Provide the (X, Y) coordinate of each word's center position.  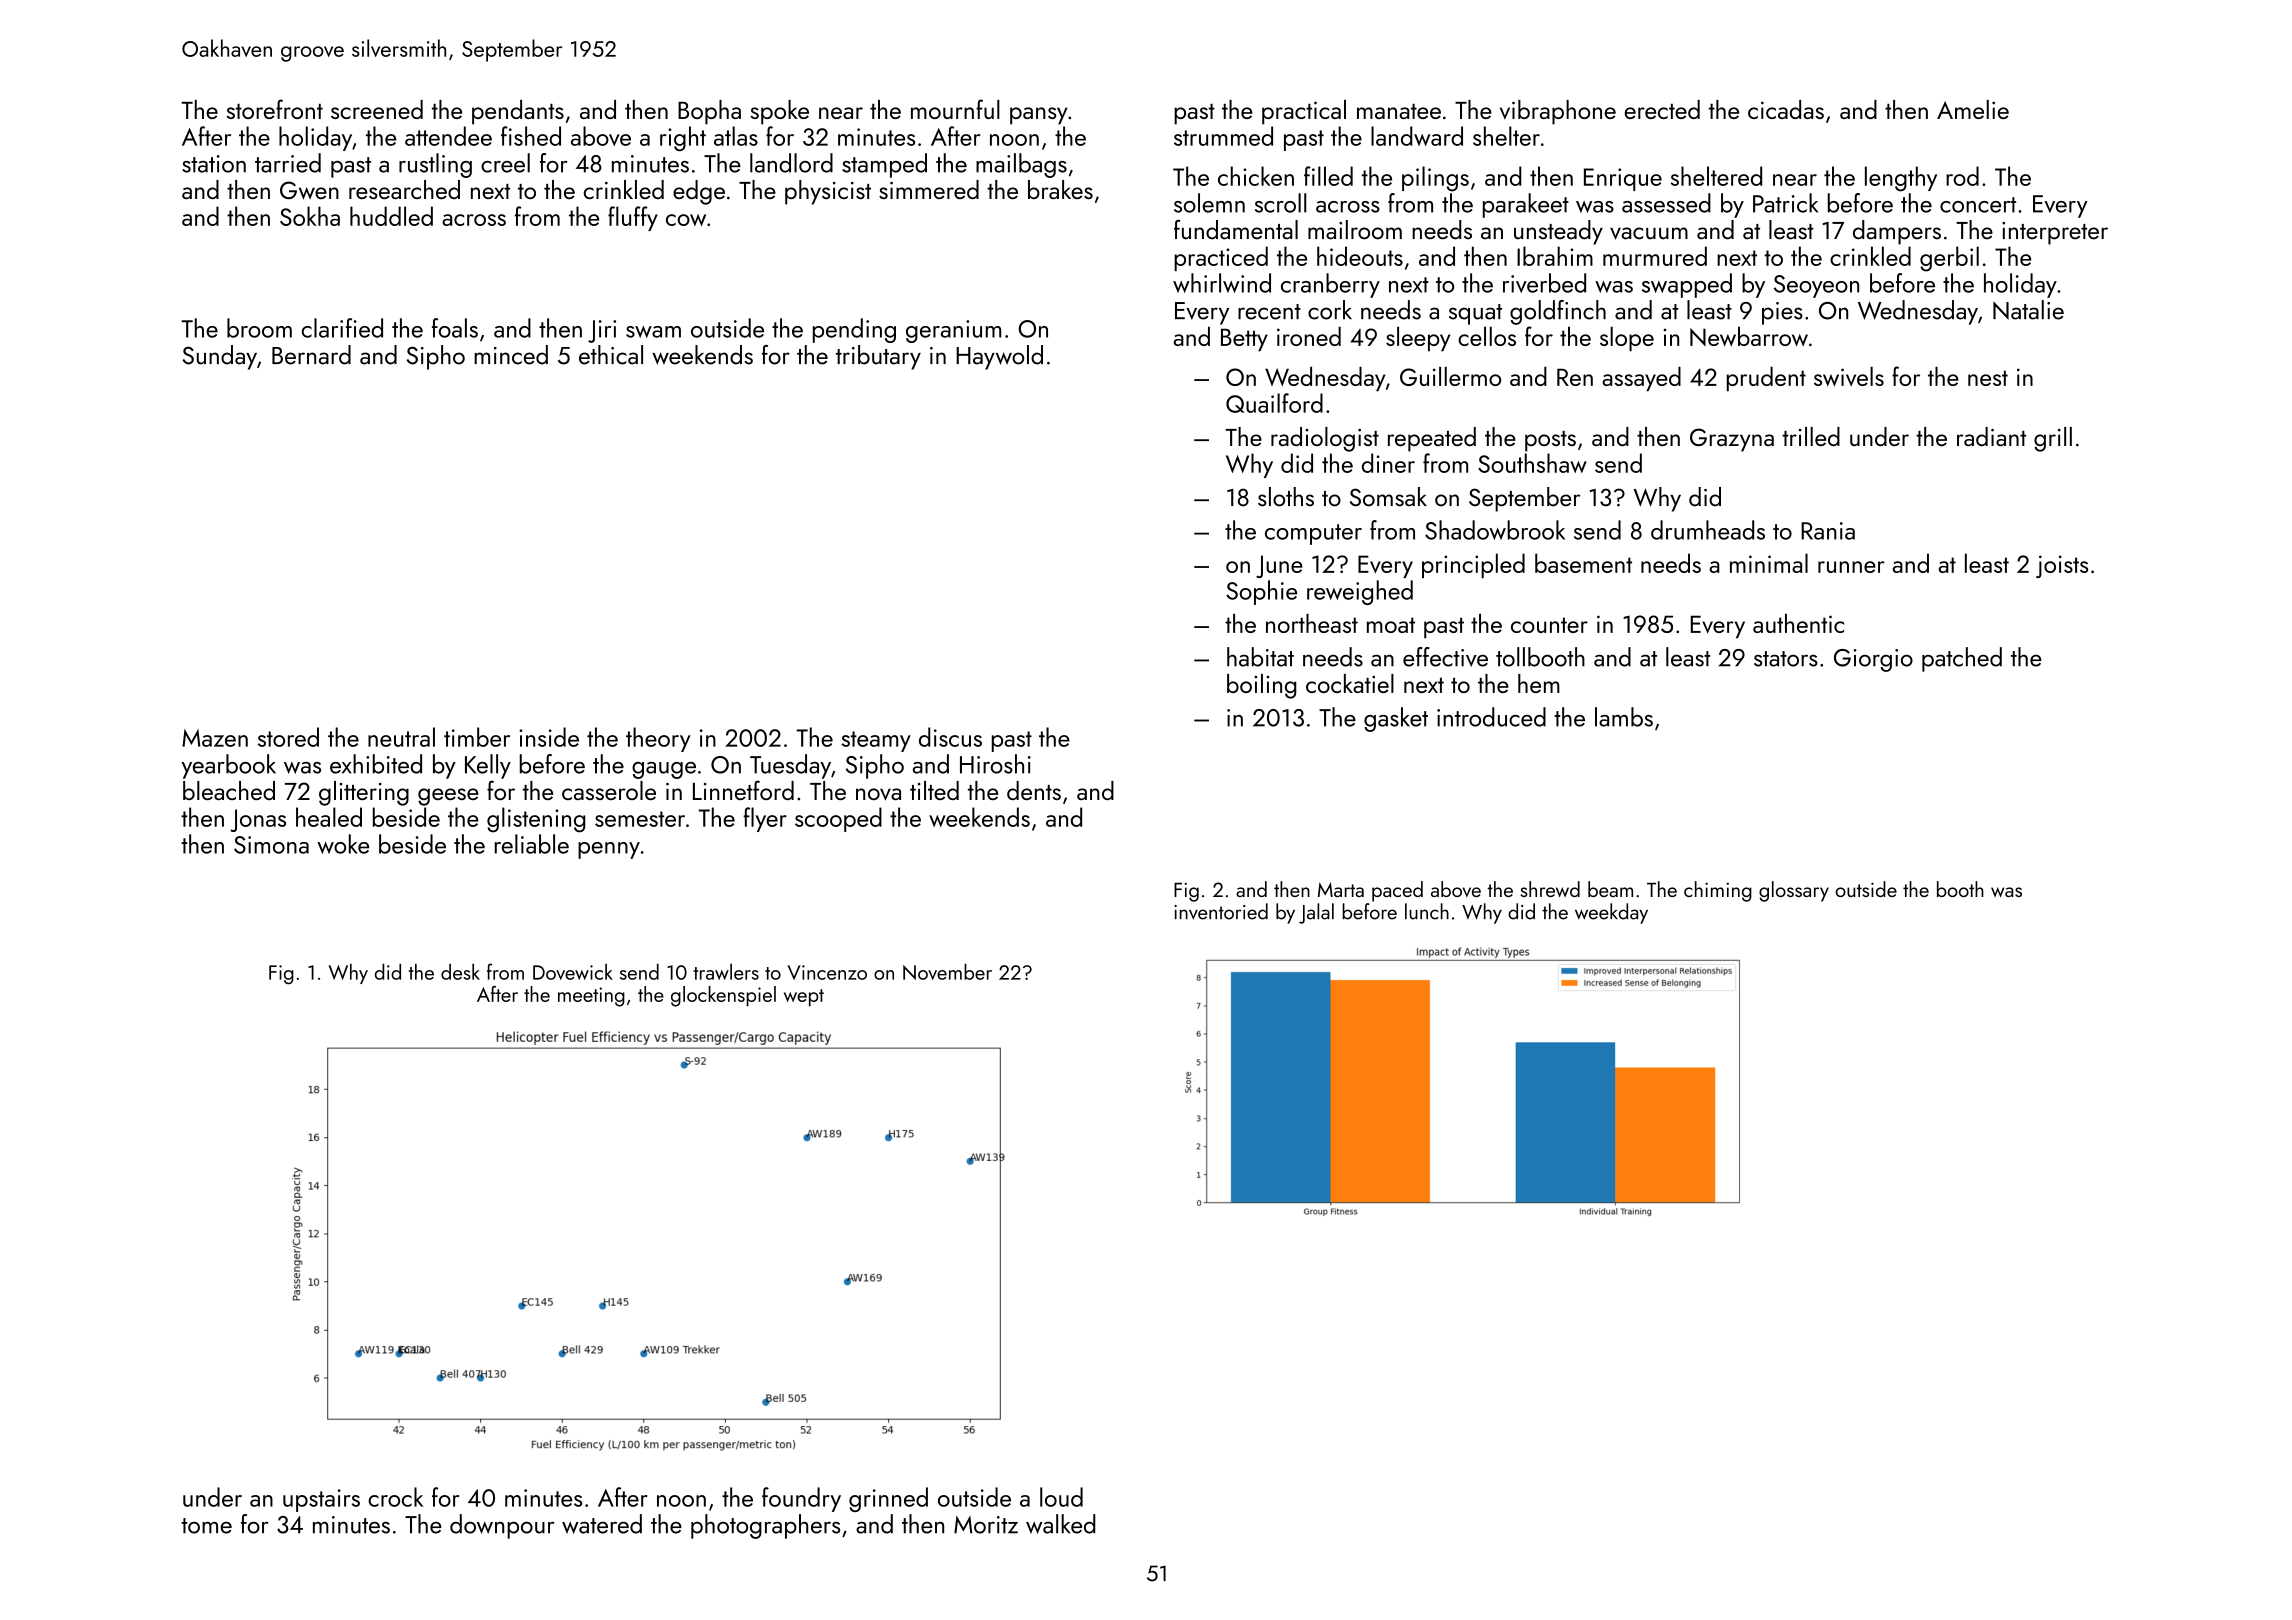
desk (460, 972)
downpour (502, 1526)
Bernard (311, 355)
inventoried (1221, 911)
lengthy (1901, 179)
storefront (274, 109)
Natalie (2028, 310)
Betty (1244, 340)
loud (1061, 1497)
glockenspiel (723, 996)
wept (804, 998)
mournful (955, 109)
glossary (1794, 891)
